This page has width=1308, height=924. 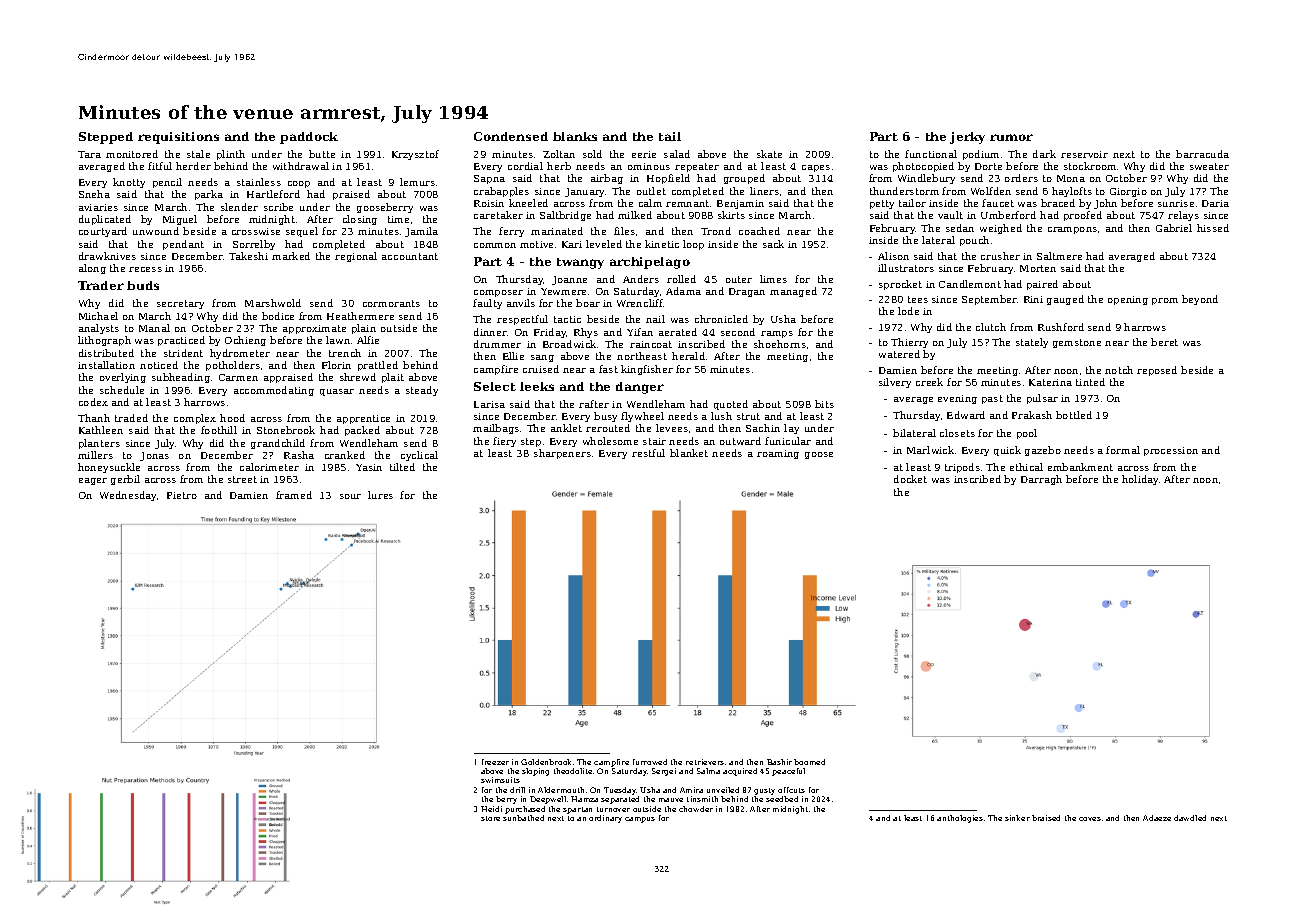 What do you see at coordinates (178, 138) in the page?
I see `requisitions` at bounding box center [178, 138].
